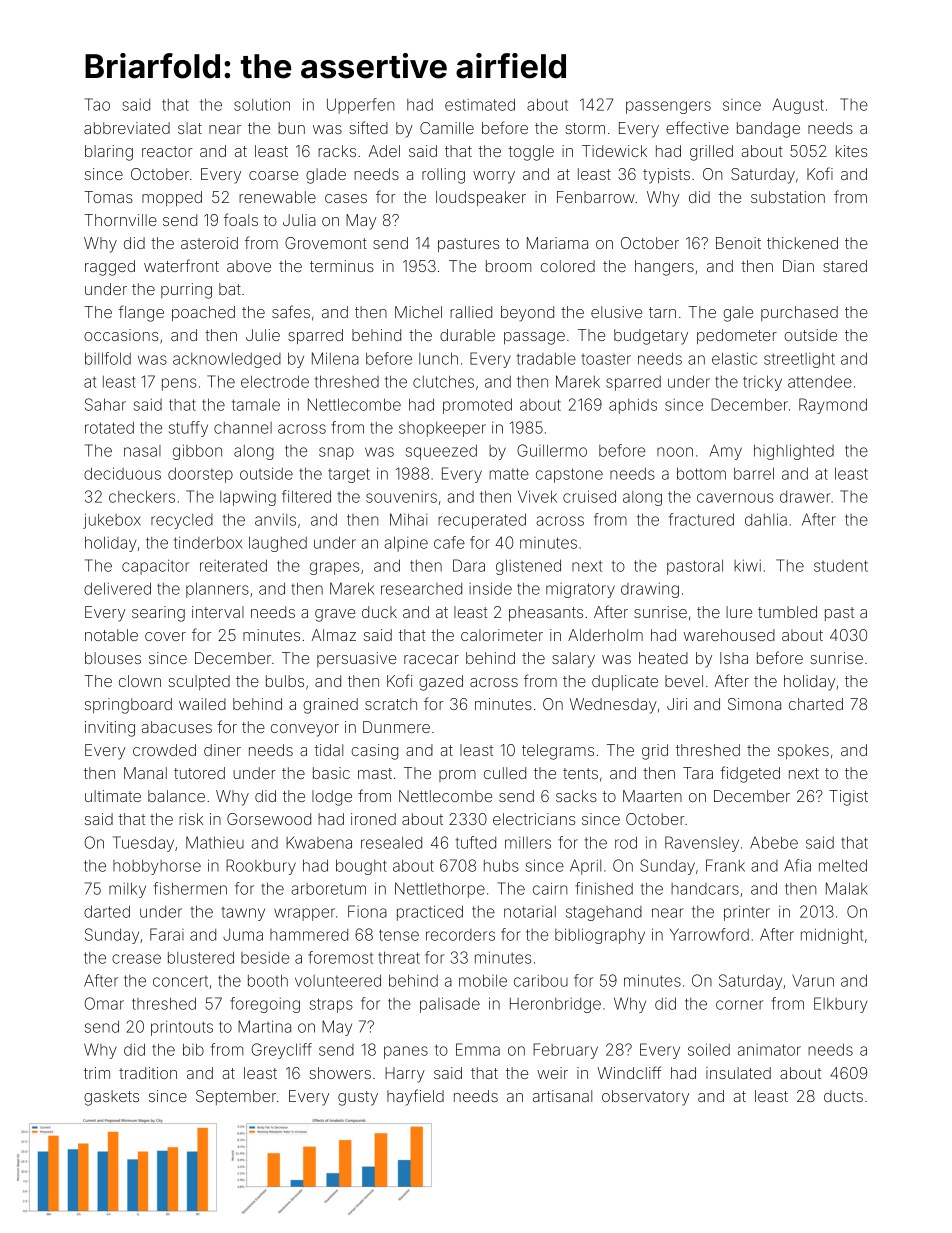 This screenshot has height=1233, width=952. Describe the element at coordinates (481, 198) in the screenshot. I see `loudspeaker` at that location.
